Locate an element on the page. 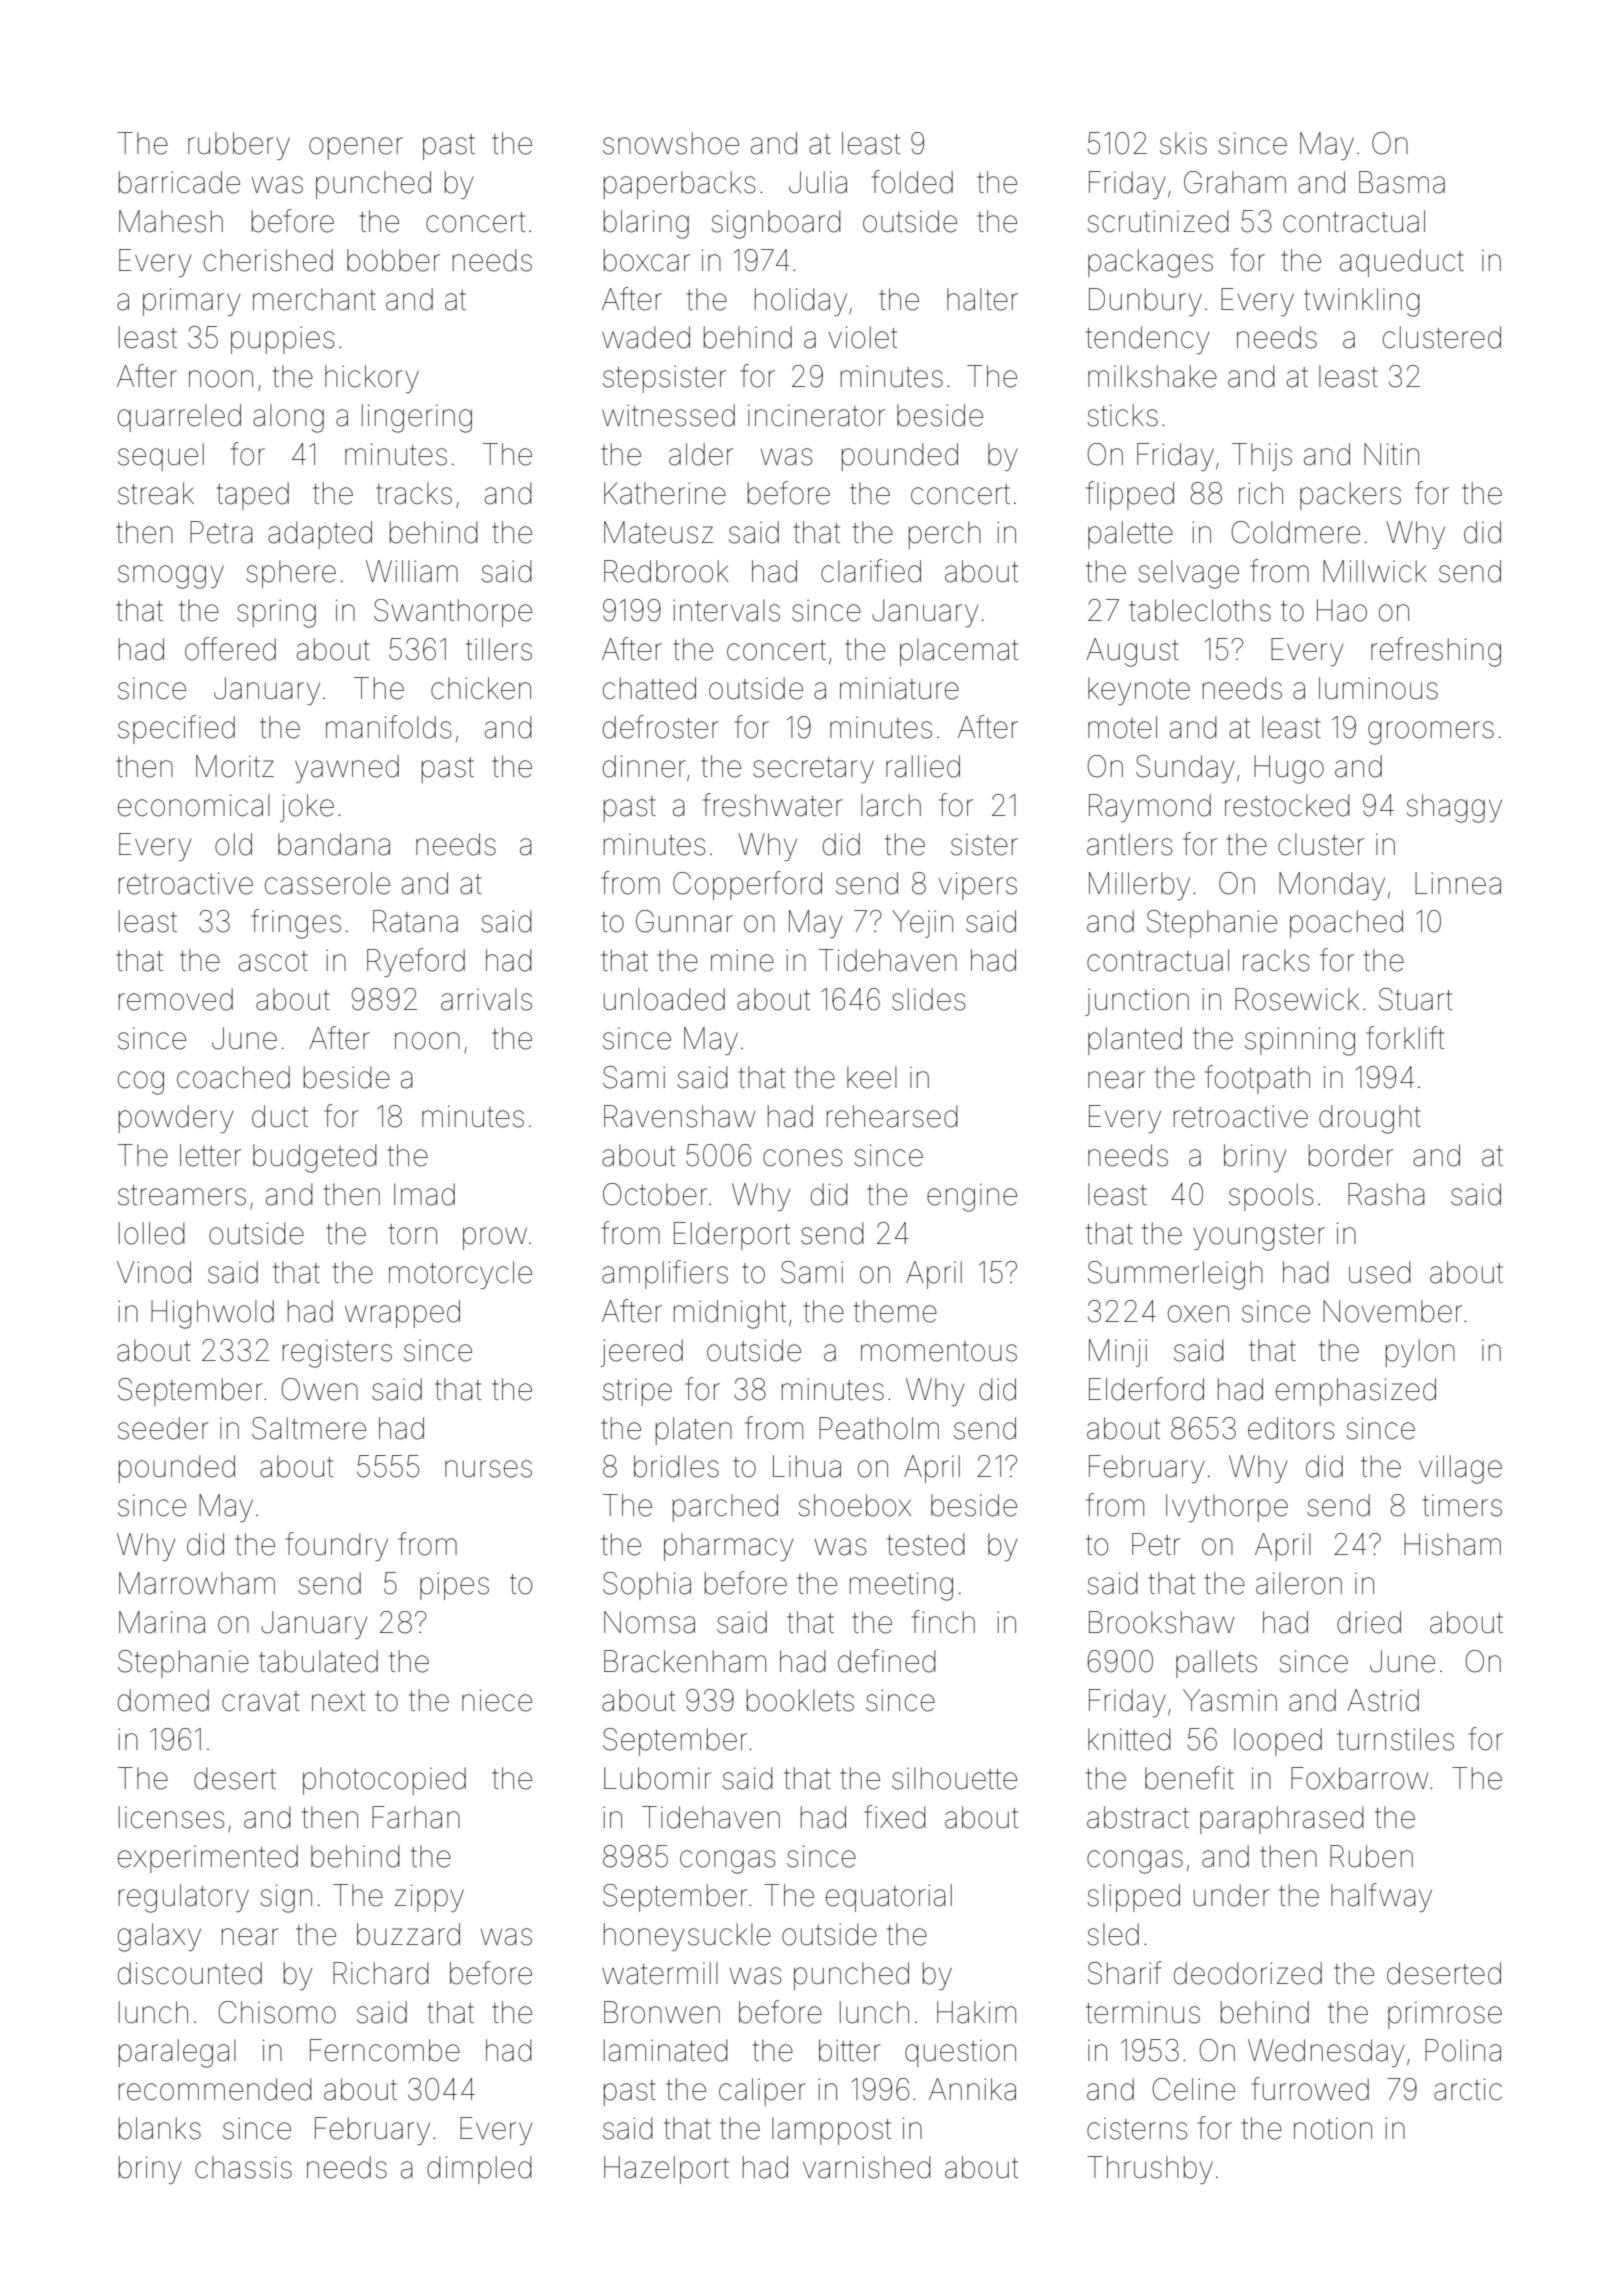 Image resolution: width=1620 pixels, height=2292 pixels. snowshoe is located at coordinates (671, 143).
